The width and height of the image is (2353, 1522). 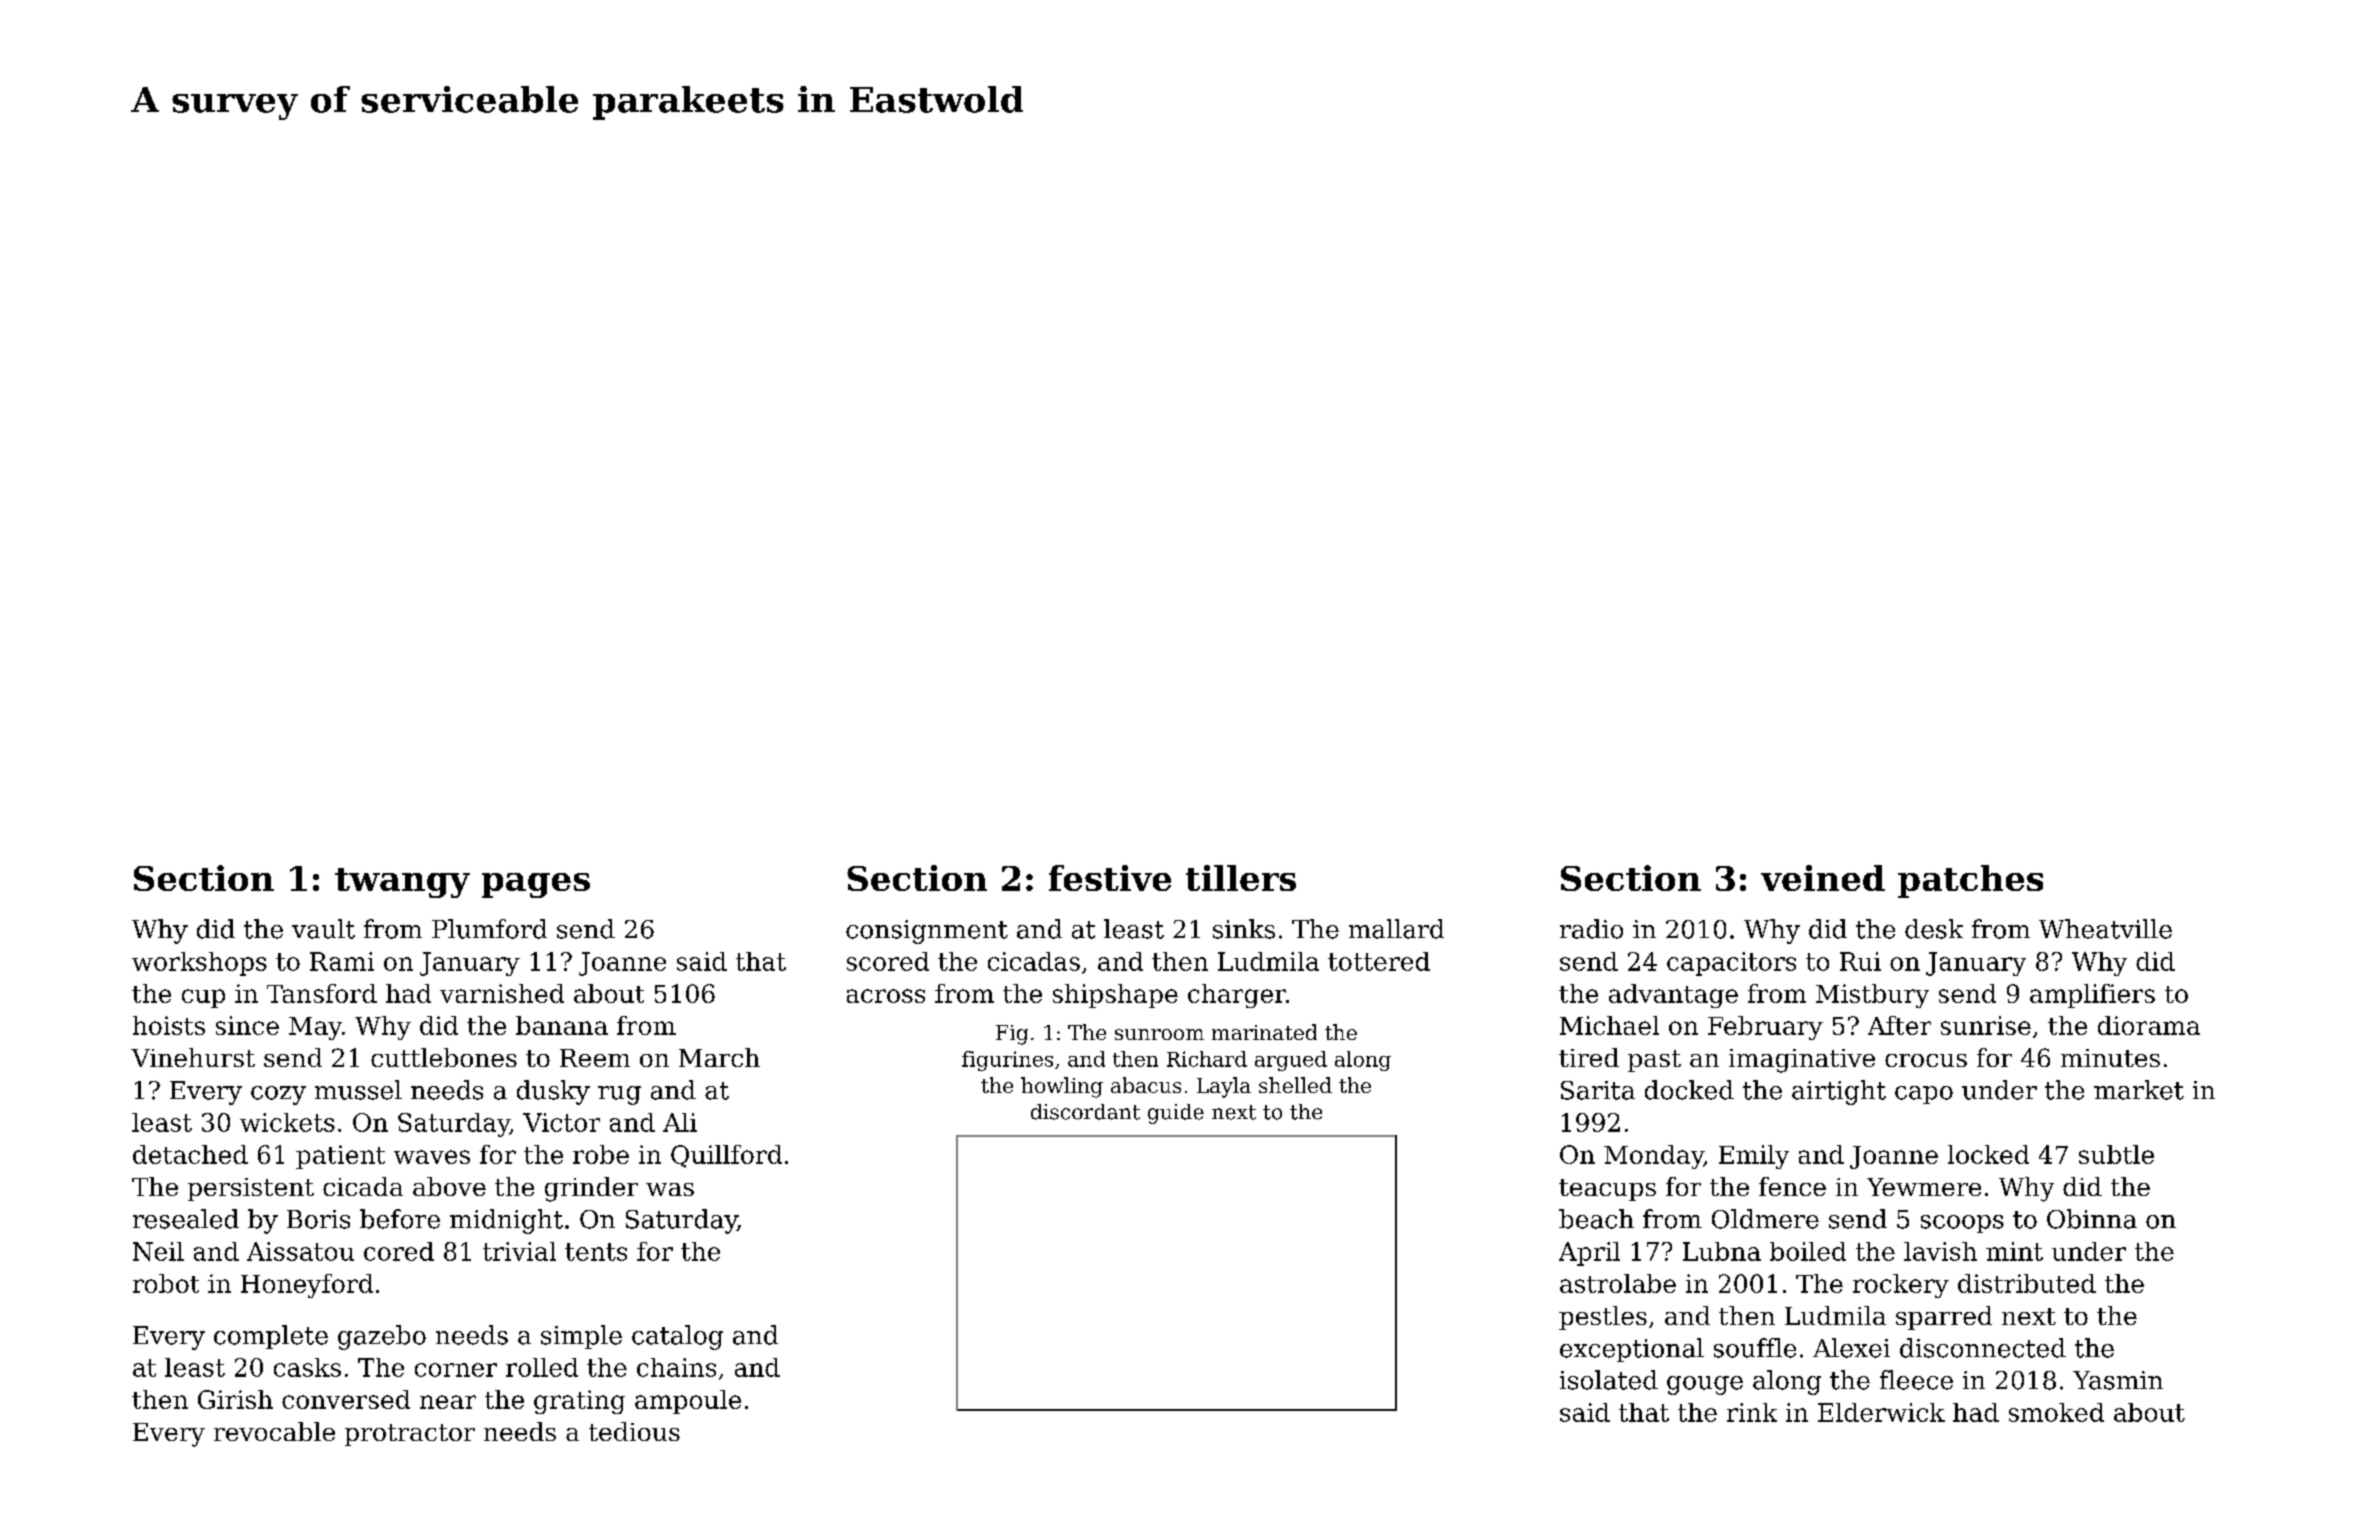 I want to click on marinated, so click(x=1264, y=1032).
